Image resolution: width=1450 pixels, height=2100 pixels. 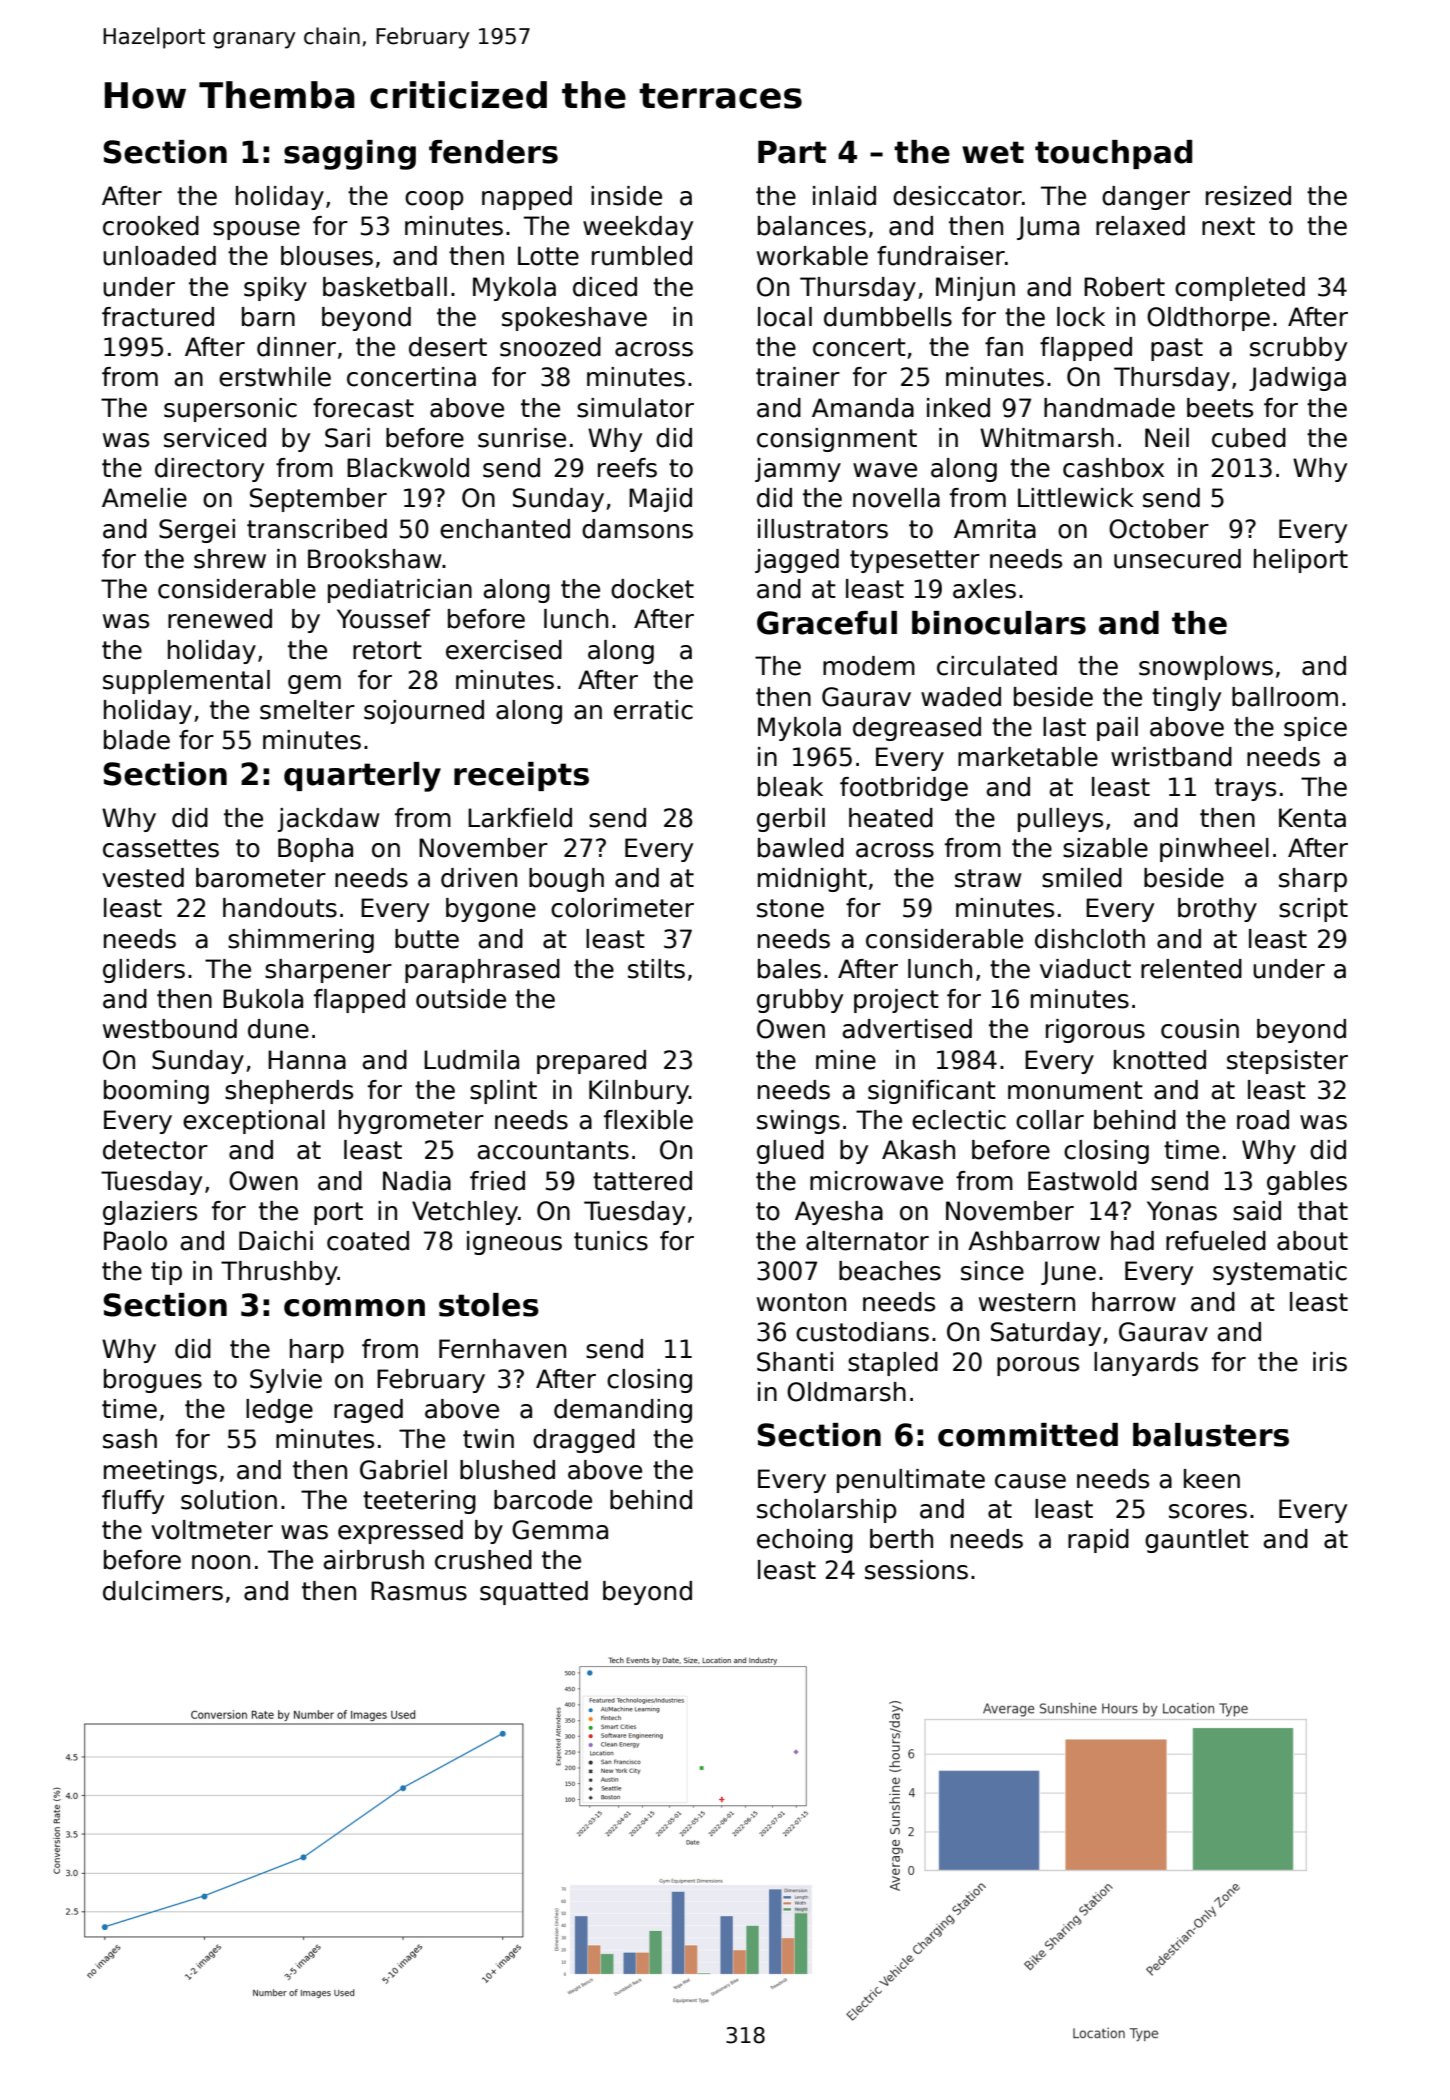 What do you see at coordinates (419, 1591) in the page?
I see `Rasmus` at bounding box center [419, 1591].
